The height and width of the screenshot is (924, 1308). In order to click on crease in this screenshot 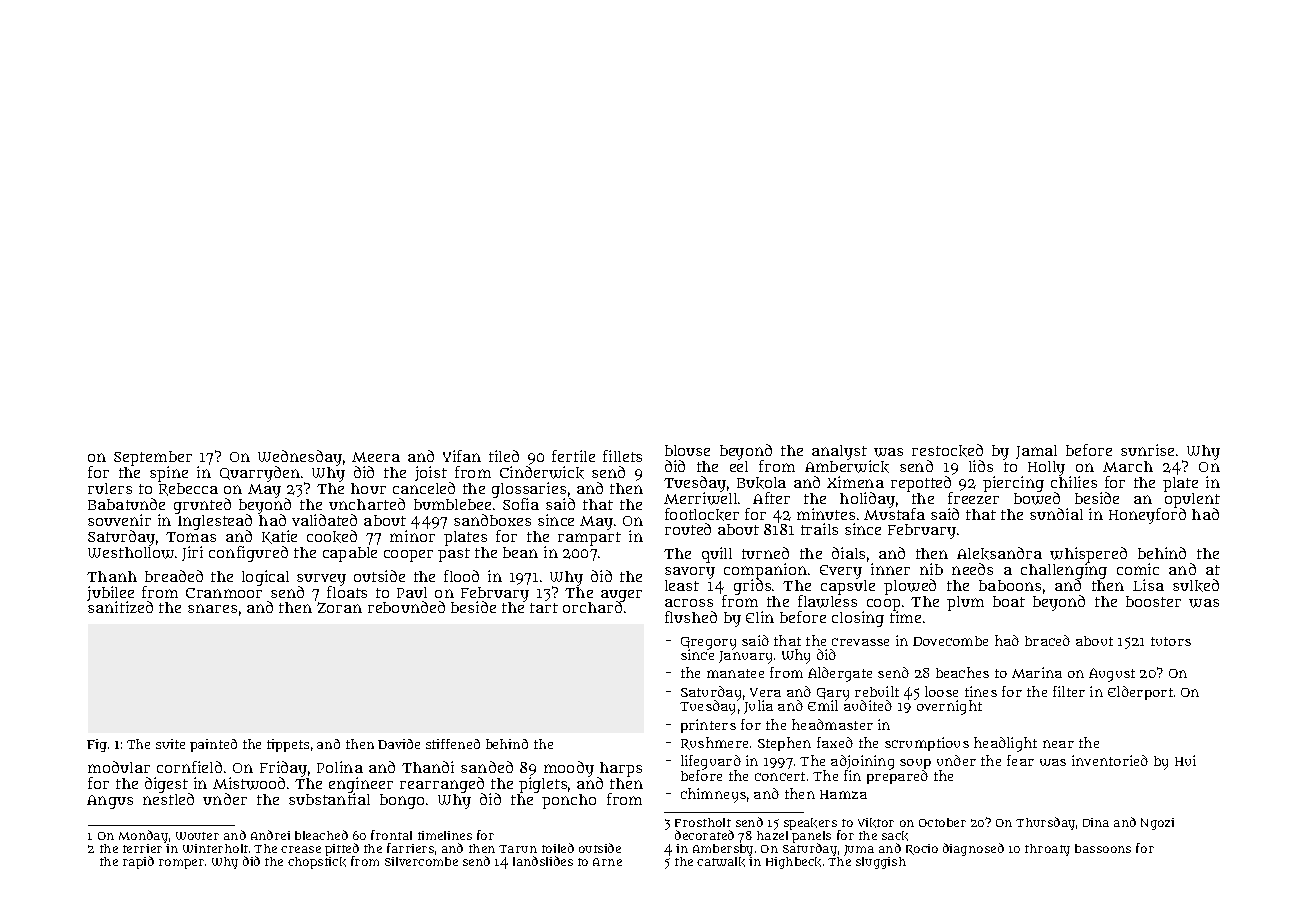, I will do `click(301, 849)`.
